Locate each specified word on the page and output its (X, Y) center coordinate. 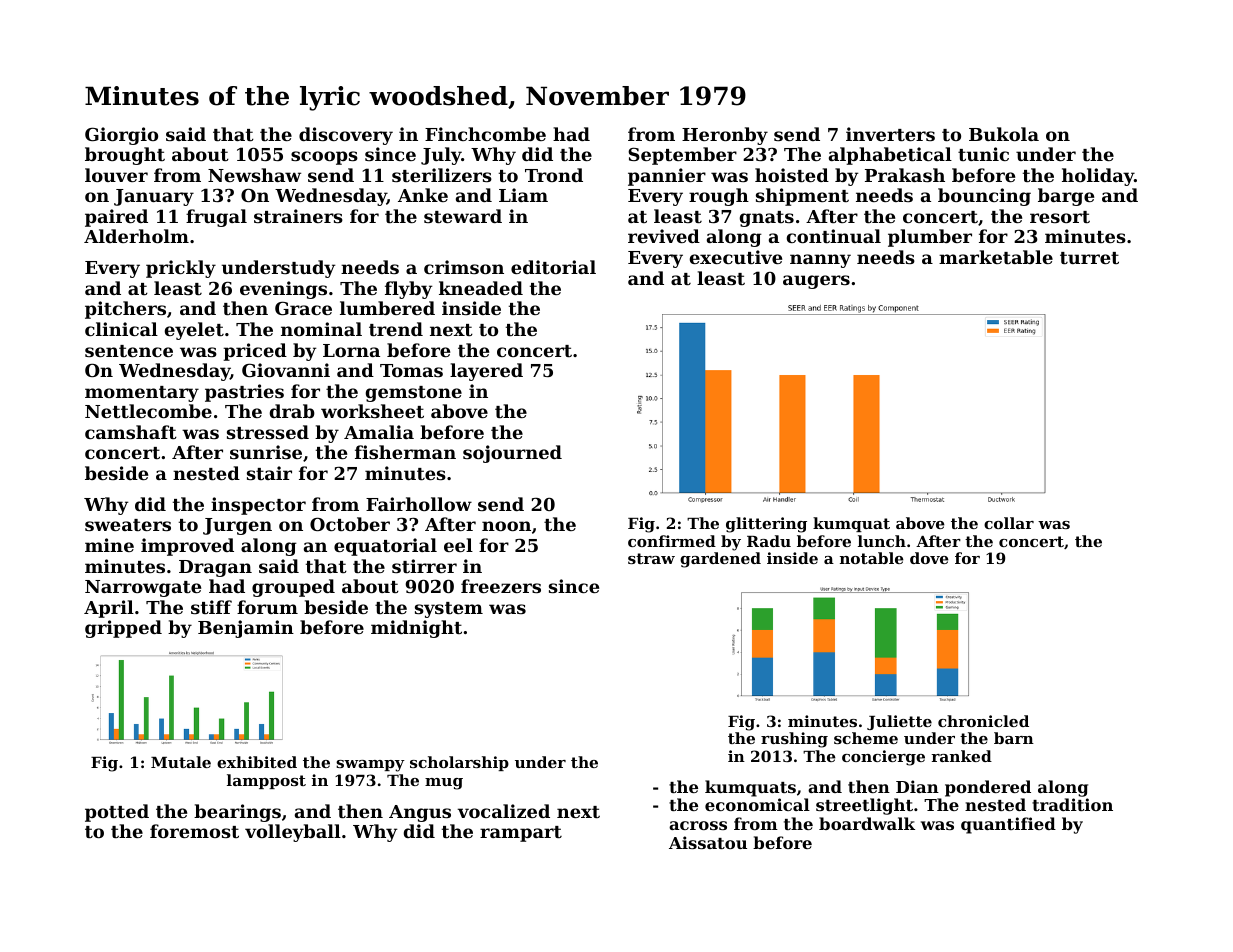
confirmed (672, 541)
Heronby (725, 136)
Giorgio (121, 136)
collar (1009, 523)
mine (109, 545)
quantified (1008, 825)
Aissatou (708, 842)
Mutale (181, 762)
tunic (983, 154)
